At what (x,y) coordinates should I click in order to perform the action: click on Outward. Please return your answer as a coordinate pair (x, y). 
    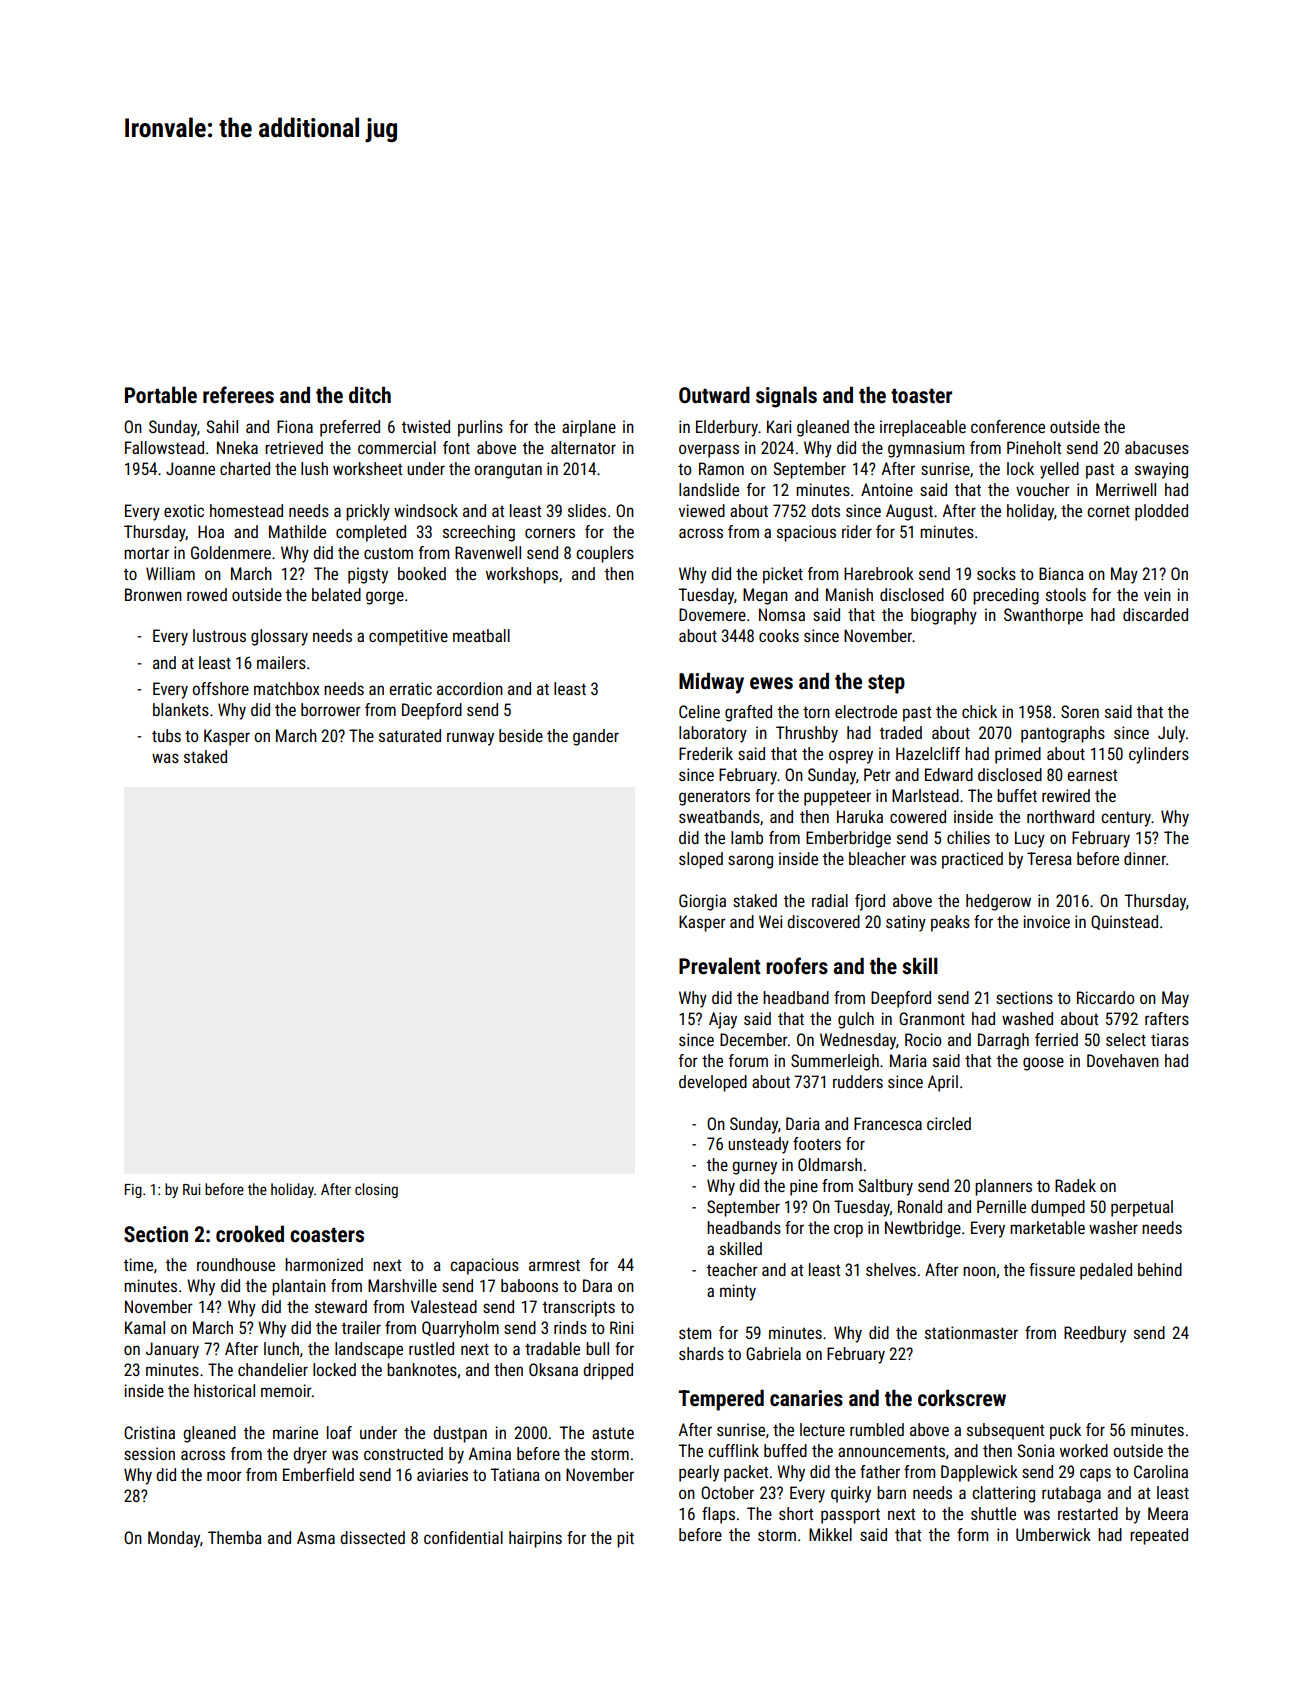
    Looking at the image, I should click on (714, 395).
